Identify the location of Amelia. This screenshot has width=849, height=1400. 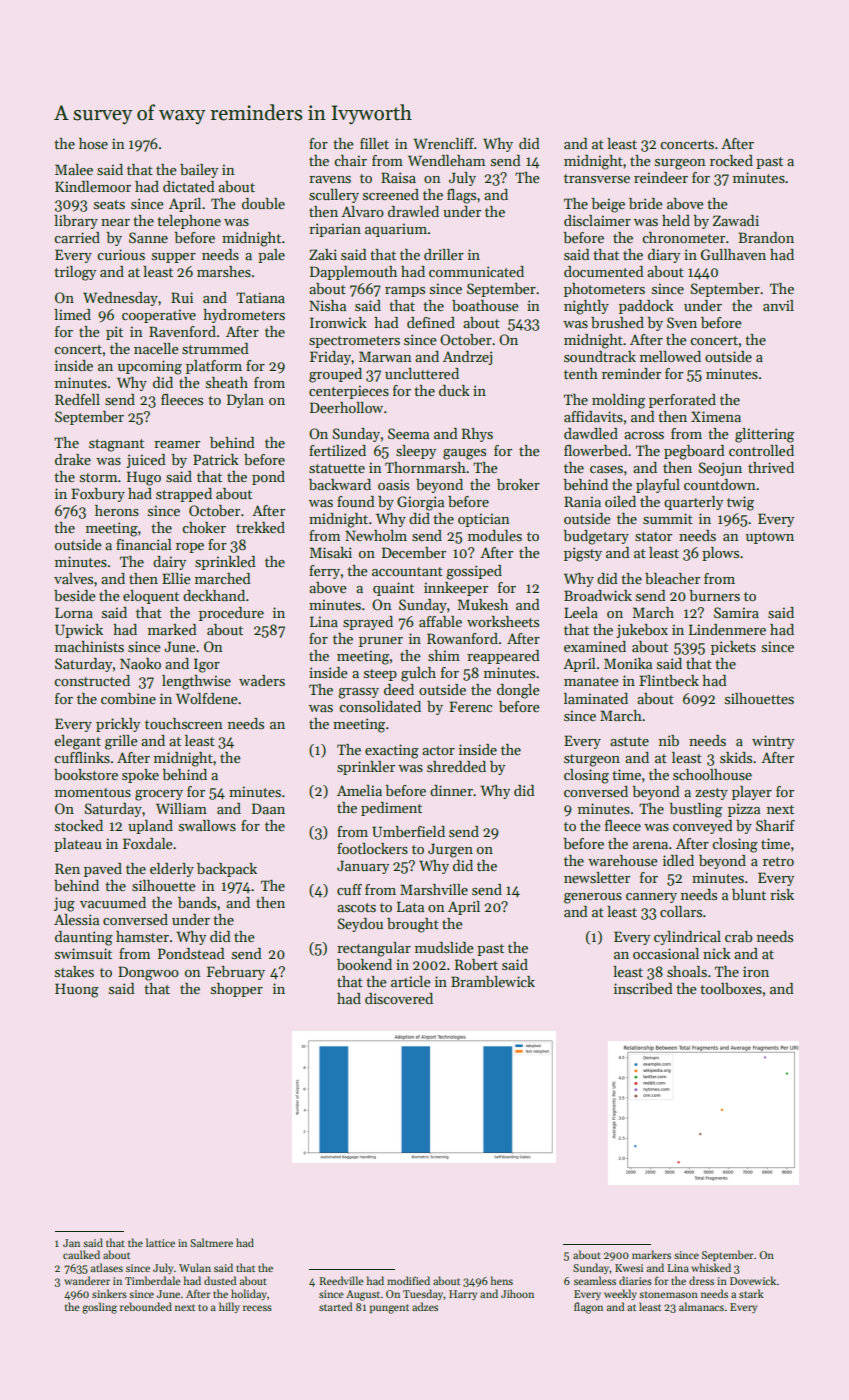
(359, 790).
